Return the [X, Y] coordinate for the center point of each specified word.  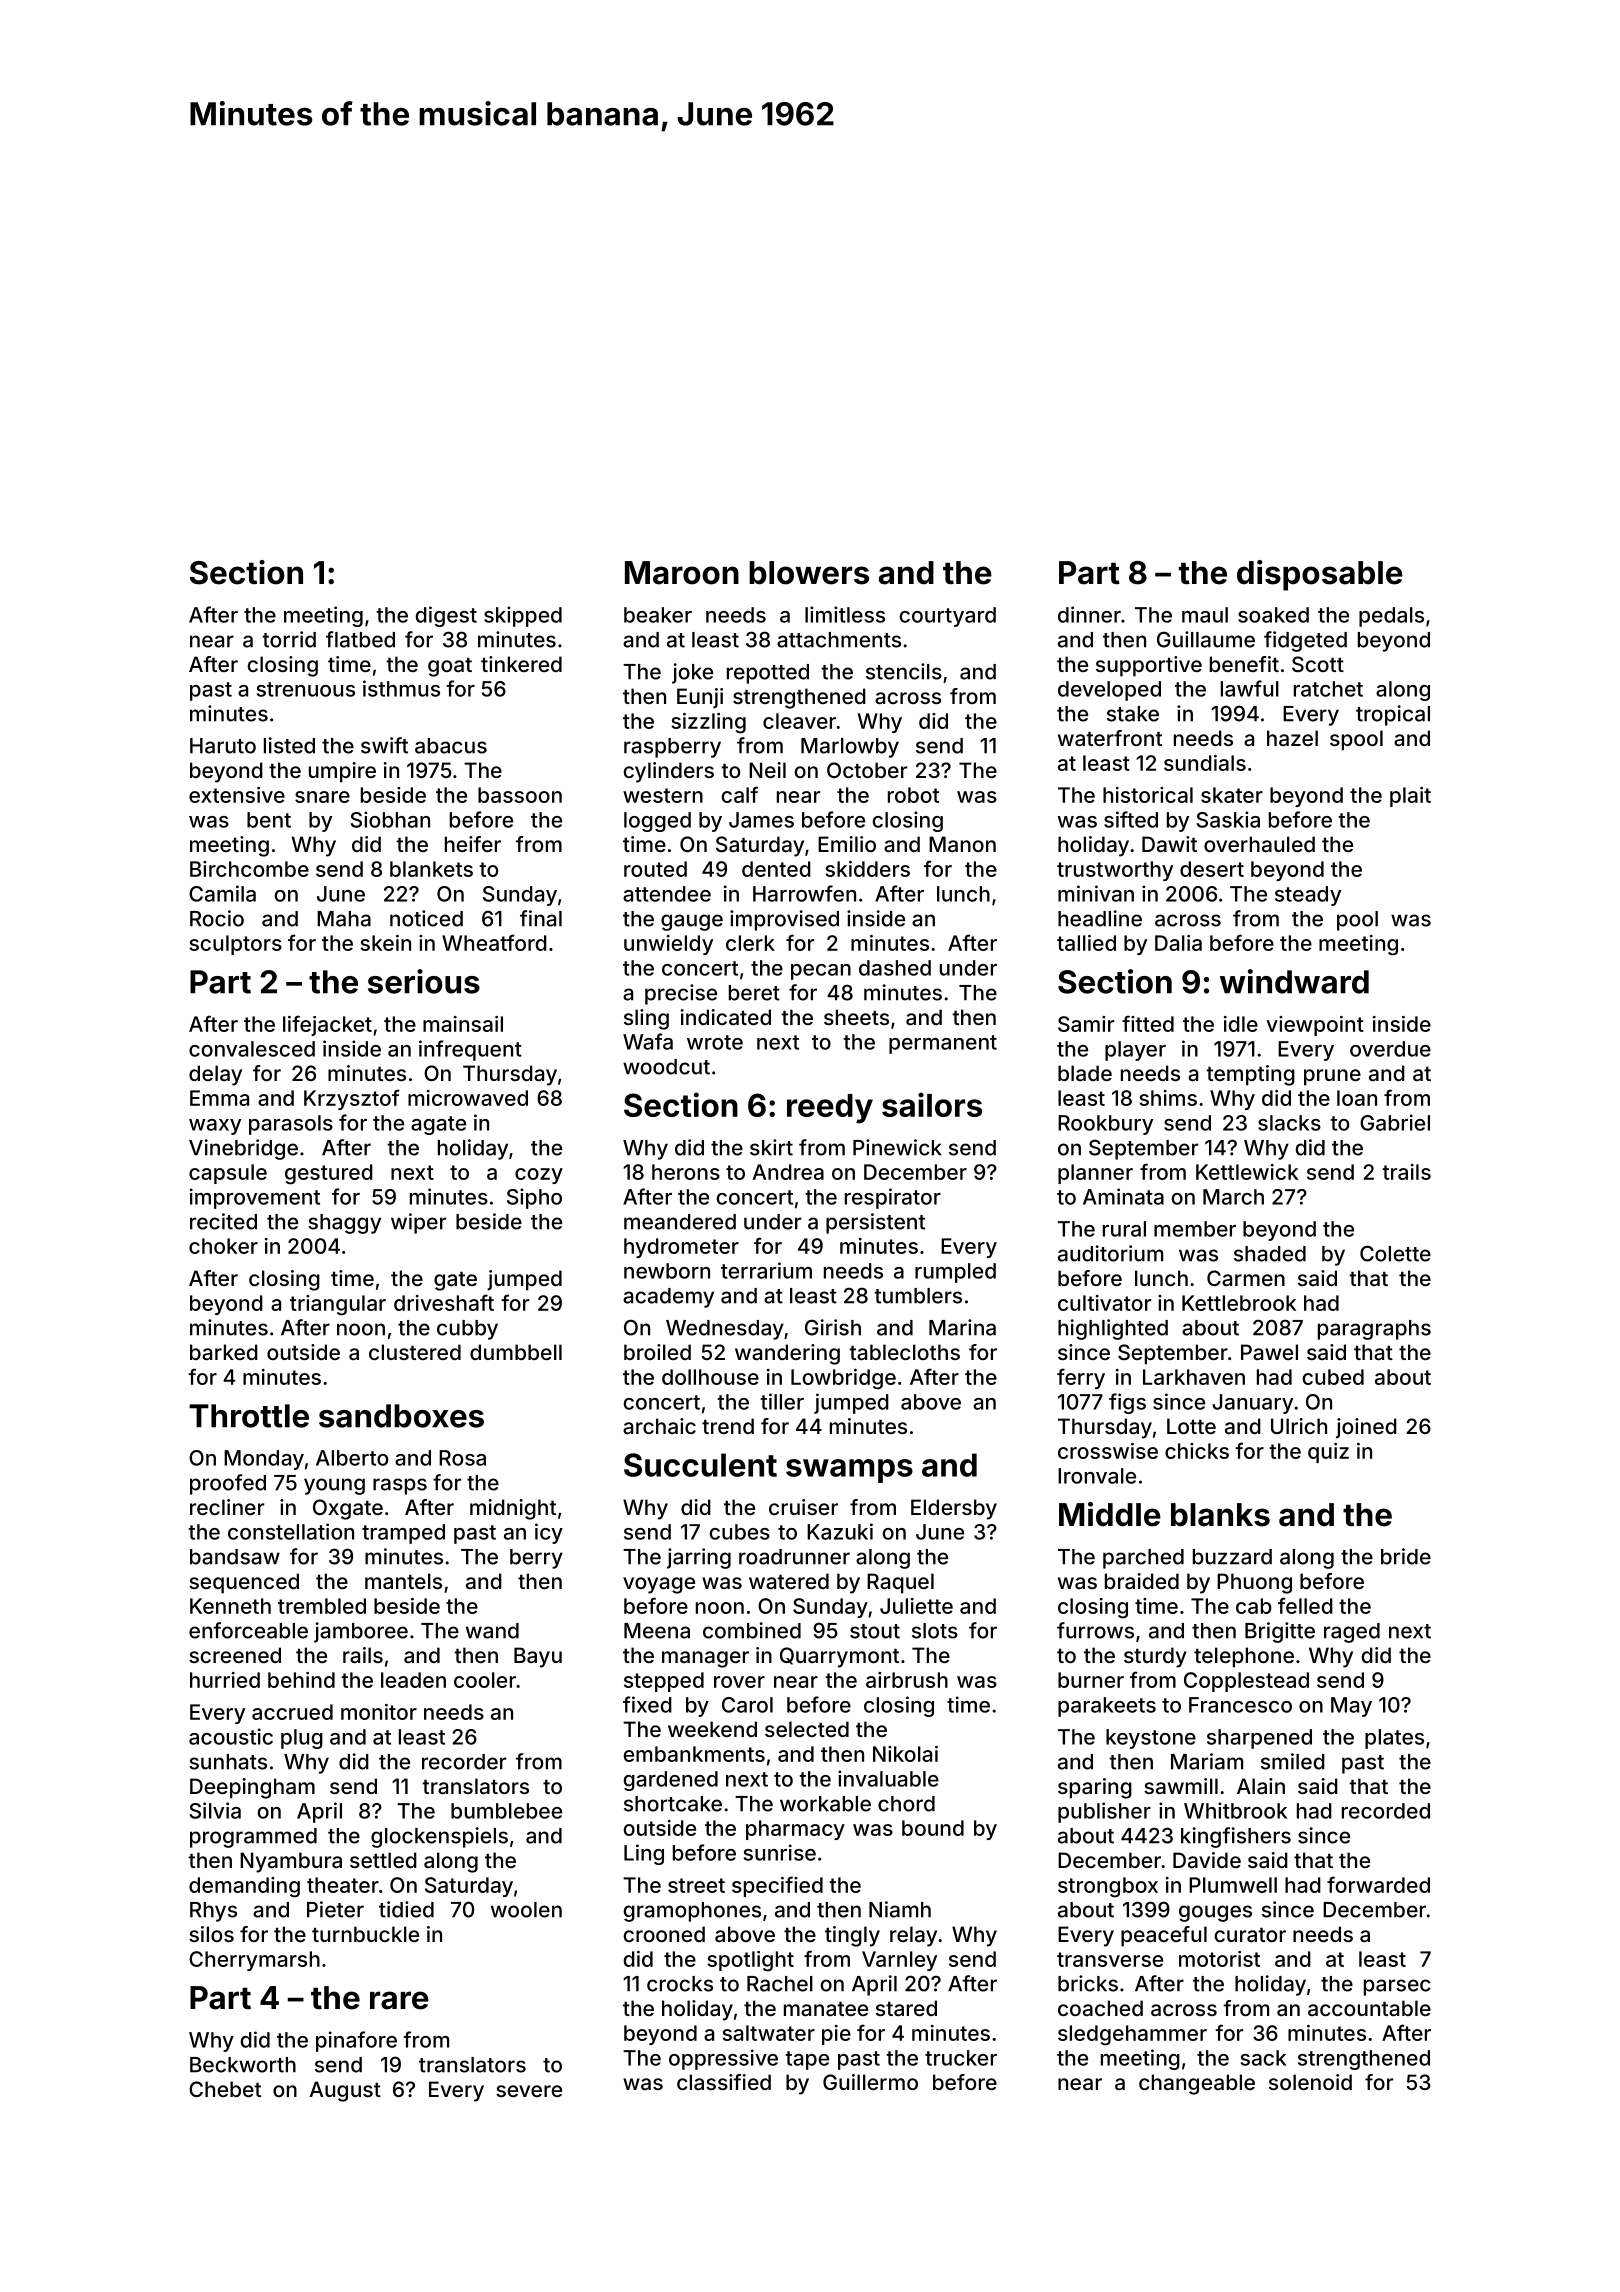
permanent [943, 1044]
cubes [739, 1532]
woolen [526, 1910]
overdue [1390, 1049]
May [1351, 1707]
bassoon [520, 795]
